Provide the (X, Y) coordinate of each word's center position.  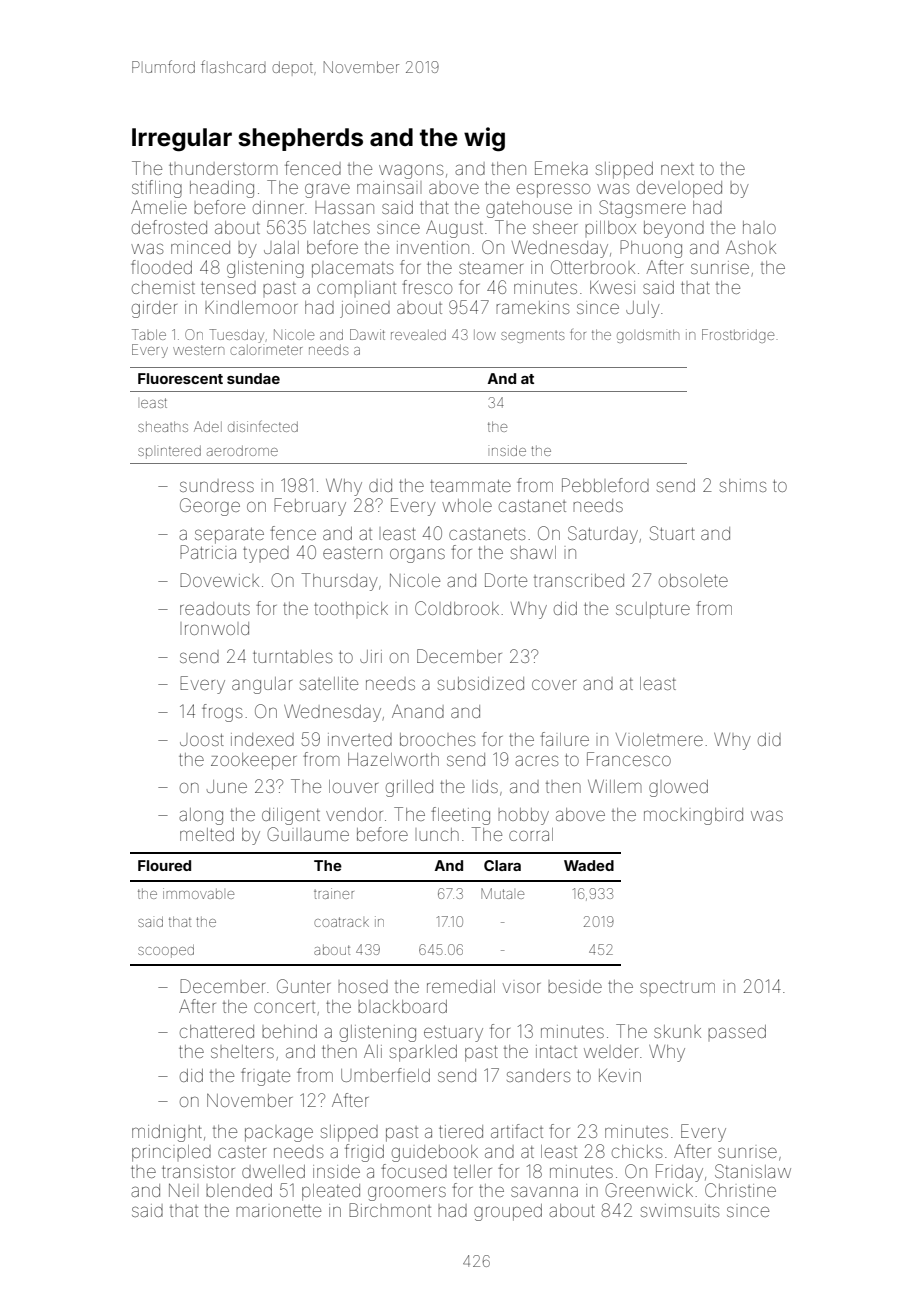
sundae (253, 378)
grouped (508, 1212)
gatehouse (529, 209)
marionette (278, 1211)
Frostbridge (738, 336)
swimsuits (680, 1210)
